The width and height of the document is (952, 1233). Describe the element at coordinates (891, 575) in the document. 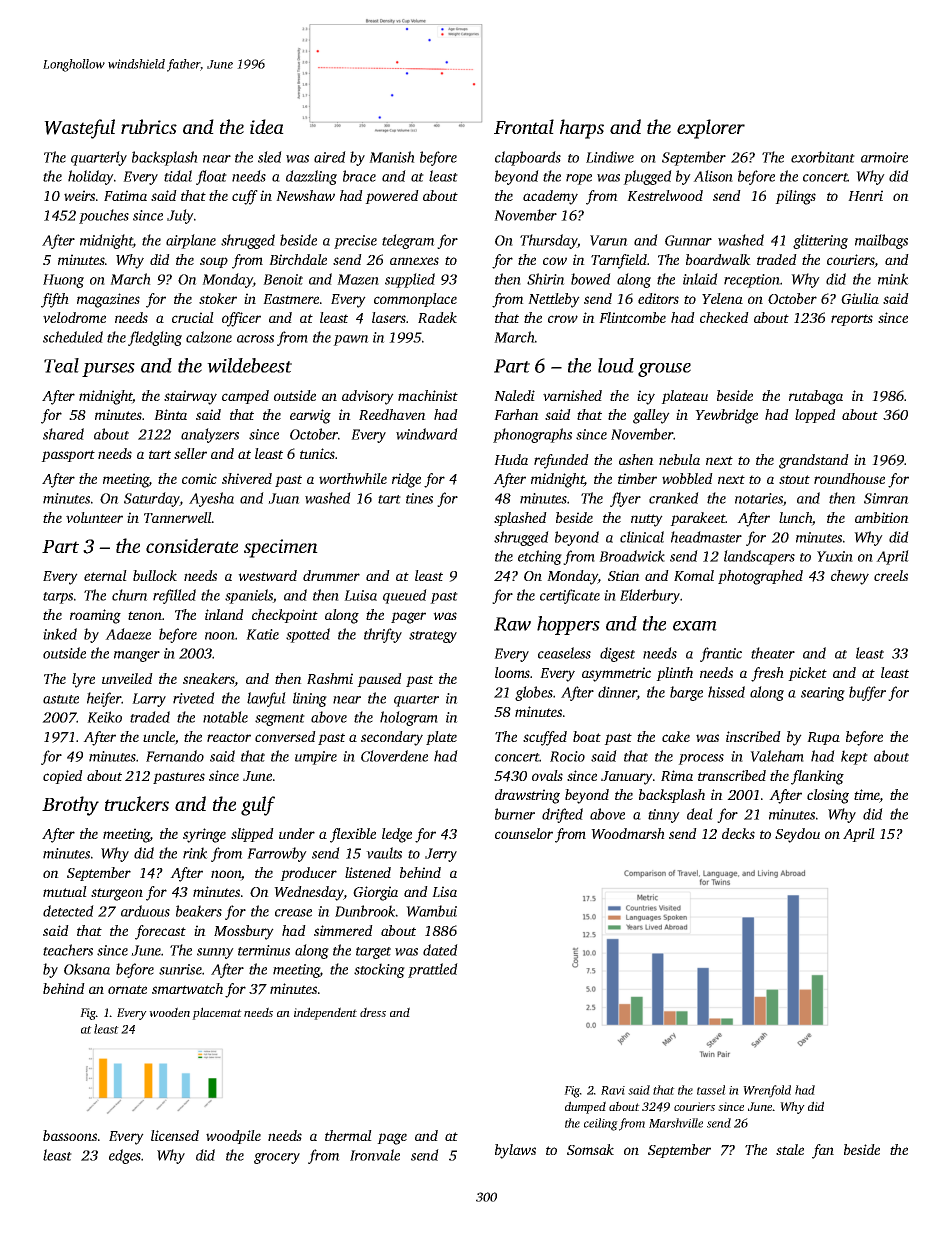

I see `creels` at that location.
